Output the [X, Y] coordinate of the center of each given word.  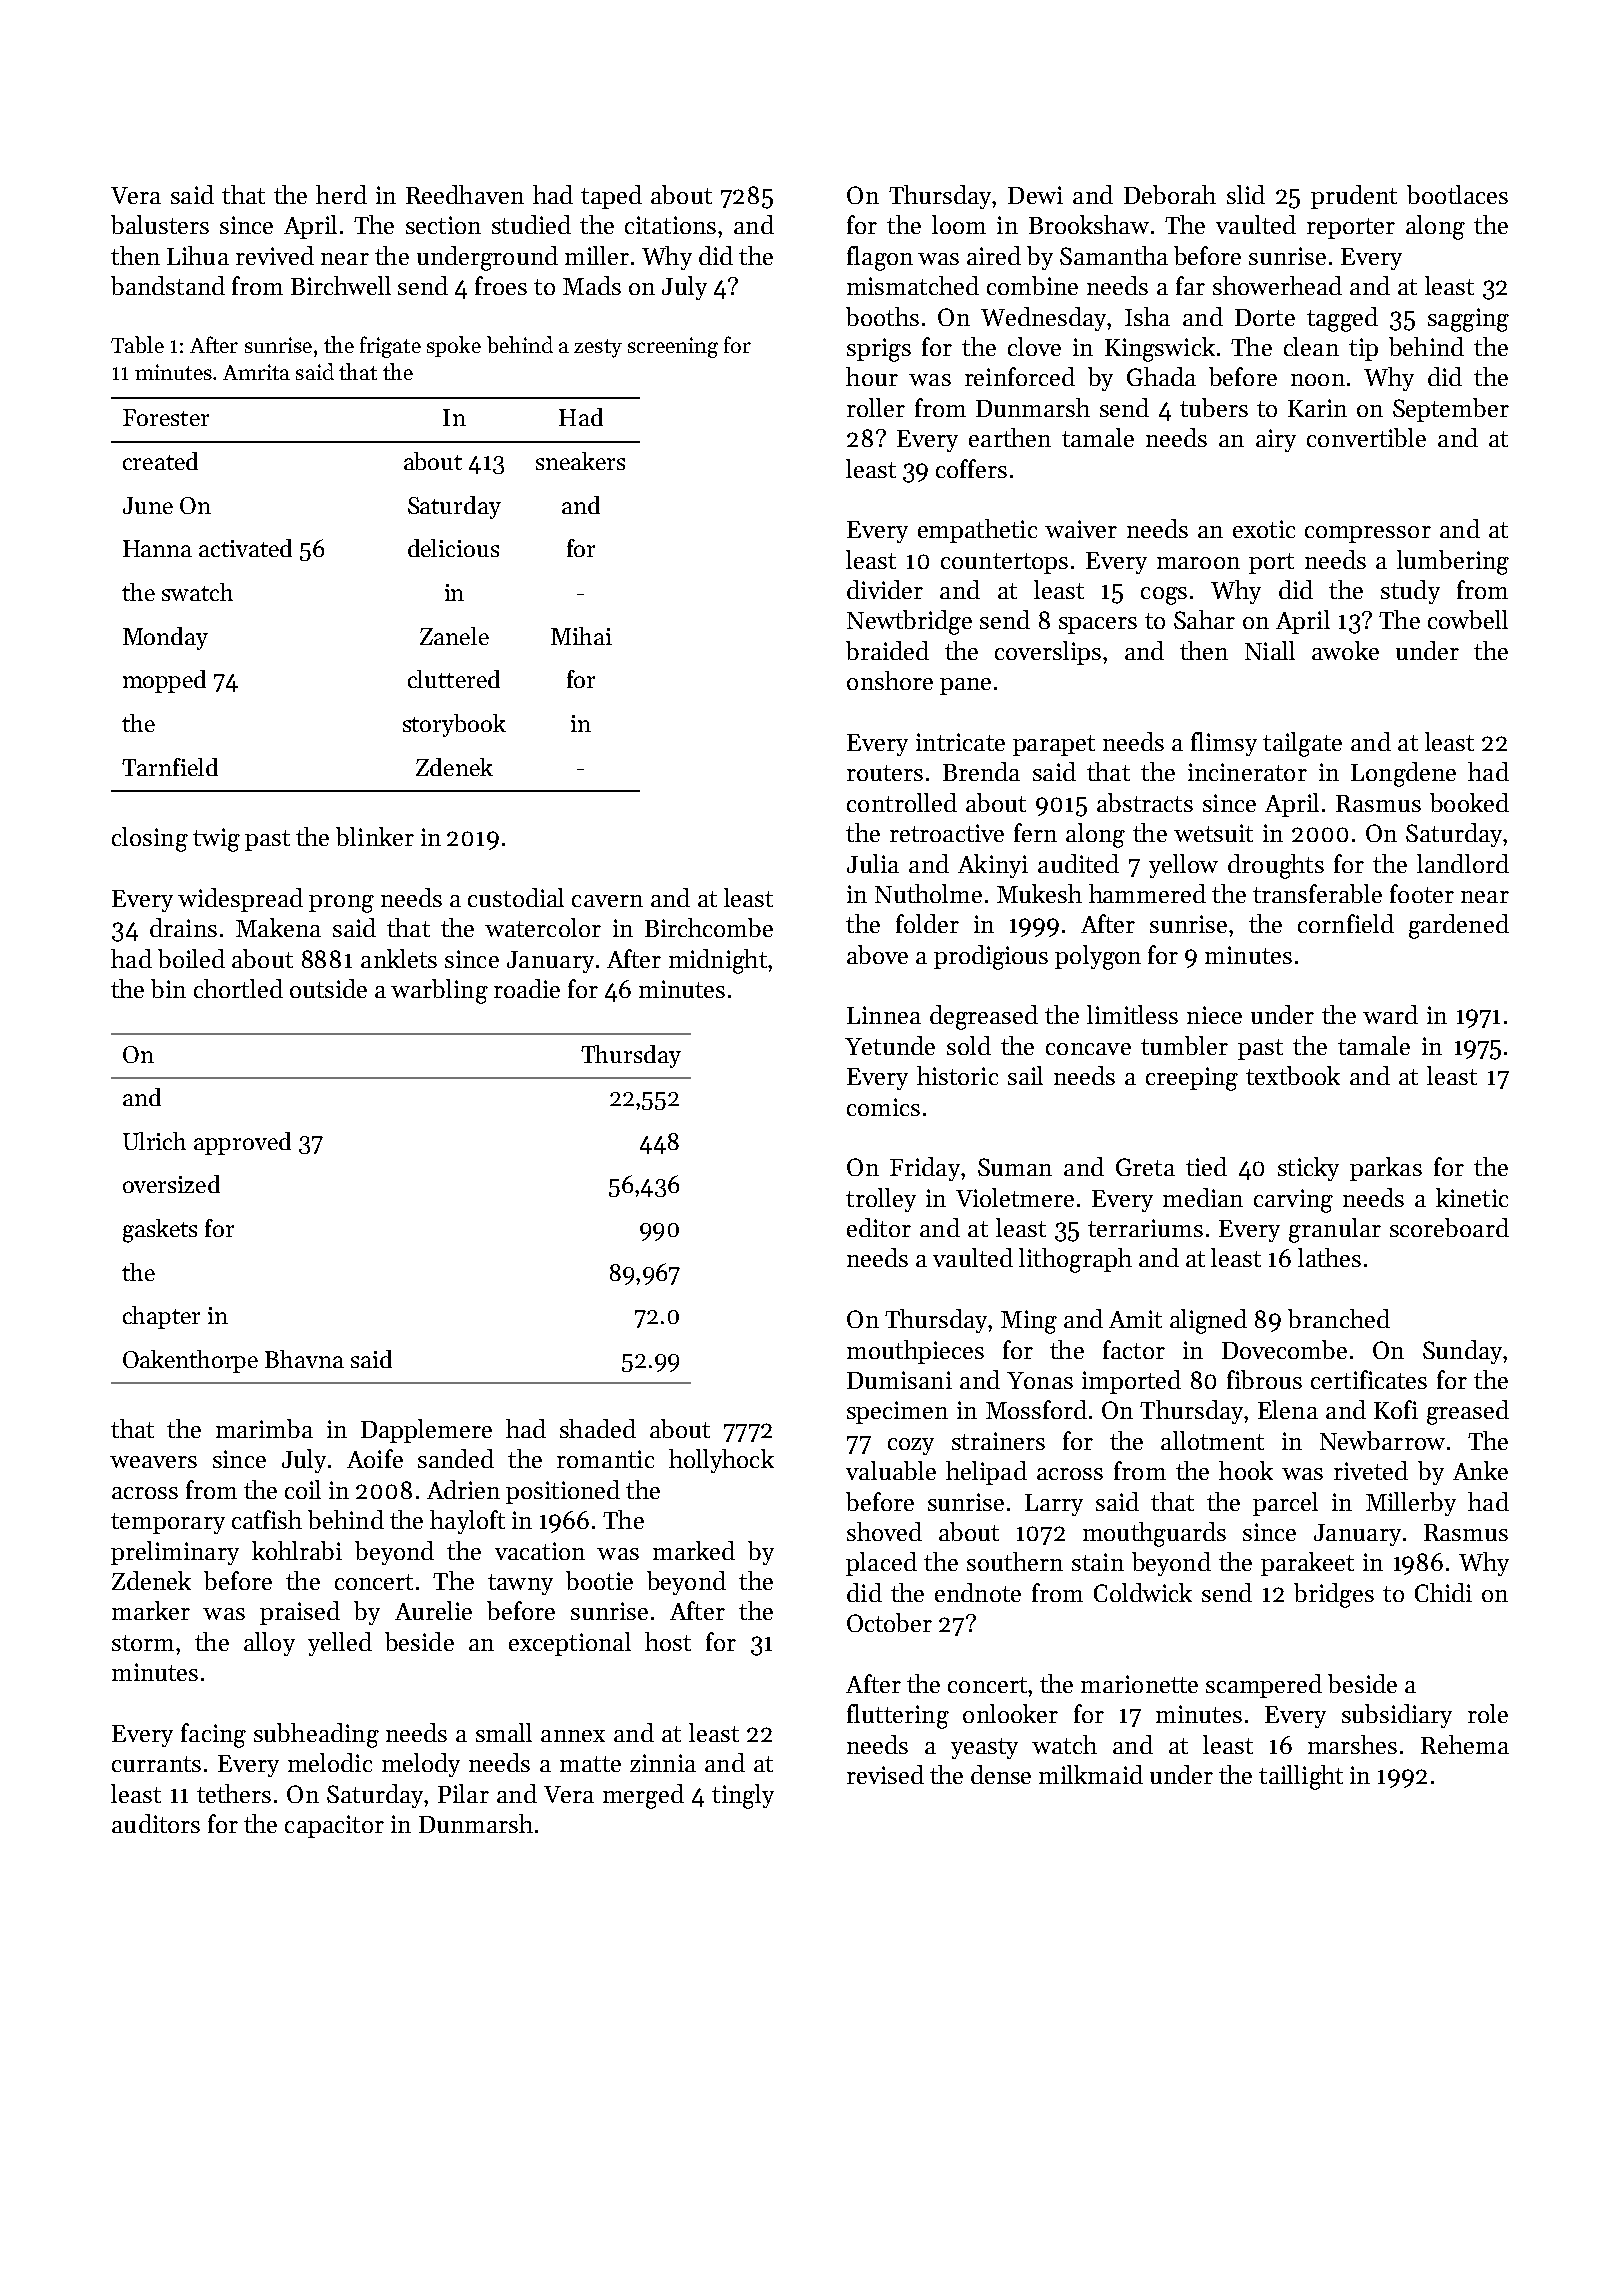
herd [341, 194]
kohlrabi [297, 1550]
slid [1246, 194]
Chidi [1443, 1592]
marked [694, 1550]
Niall [1270, 650]
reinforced [1020, 376]
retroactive [947, 833]
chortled [238, 988]
